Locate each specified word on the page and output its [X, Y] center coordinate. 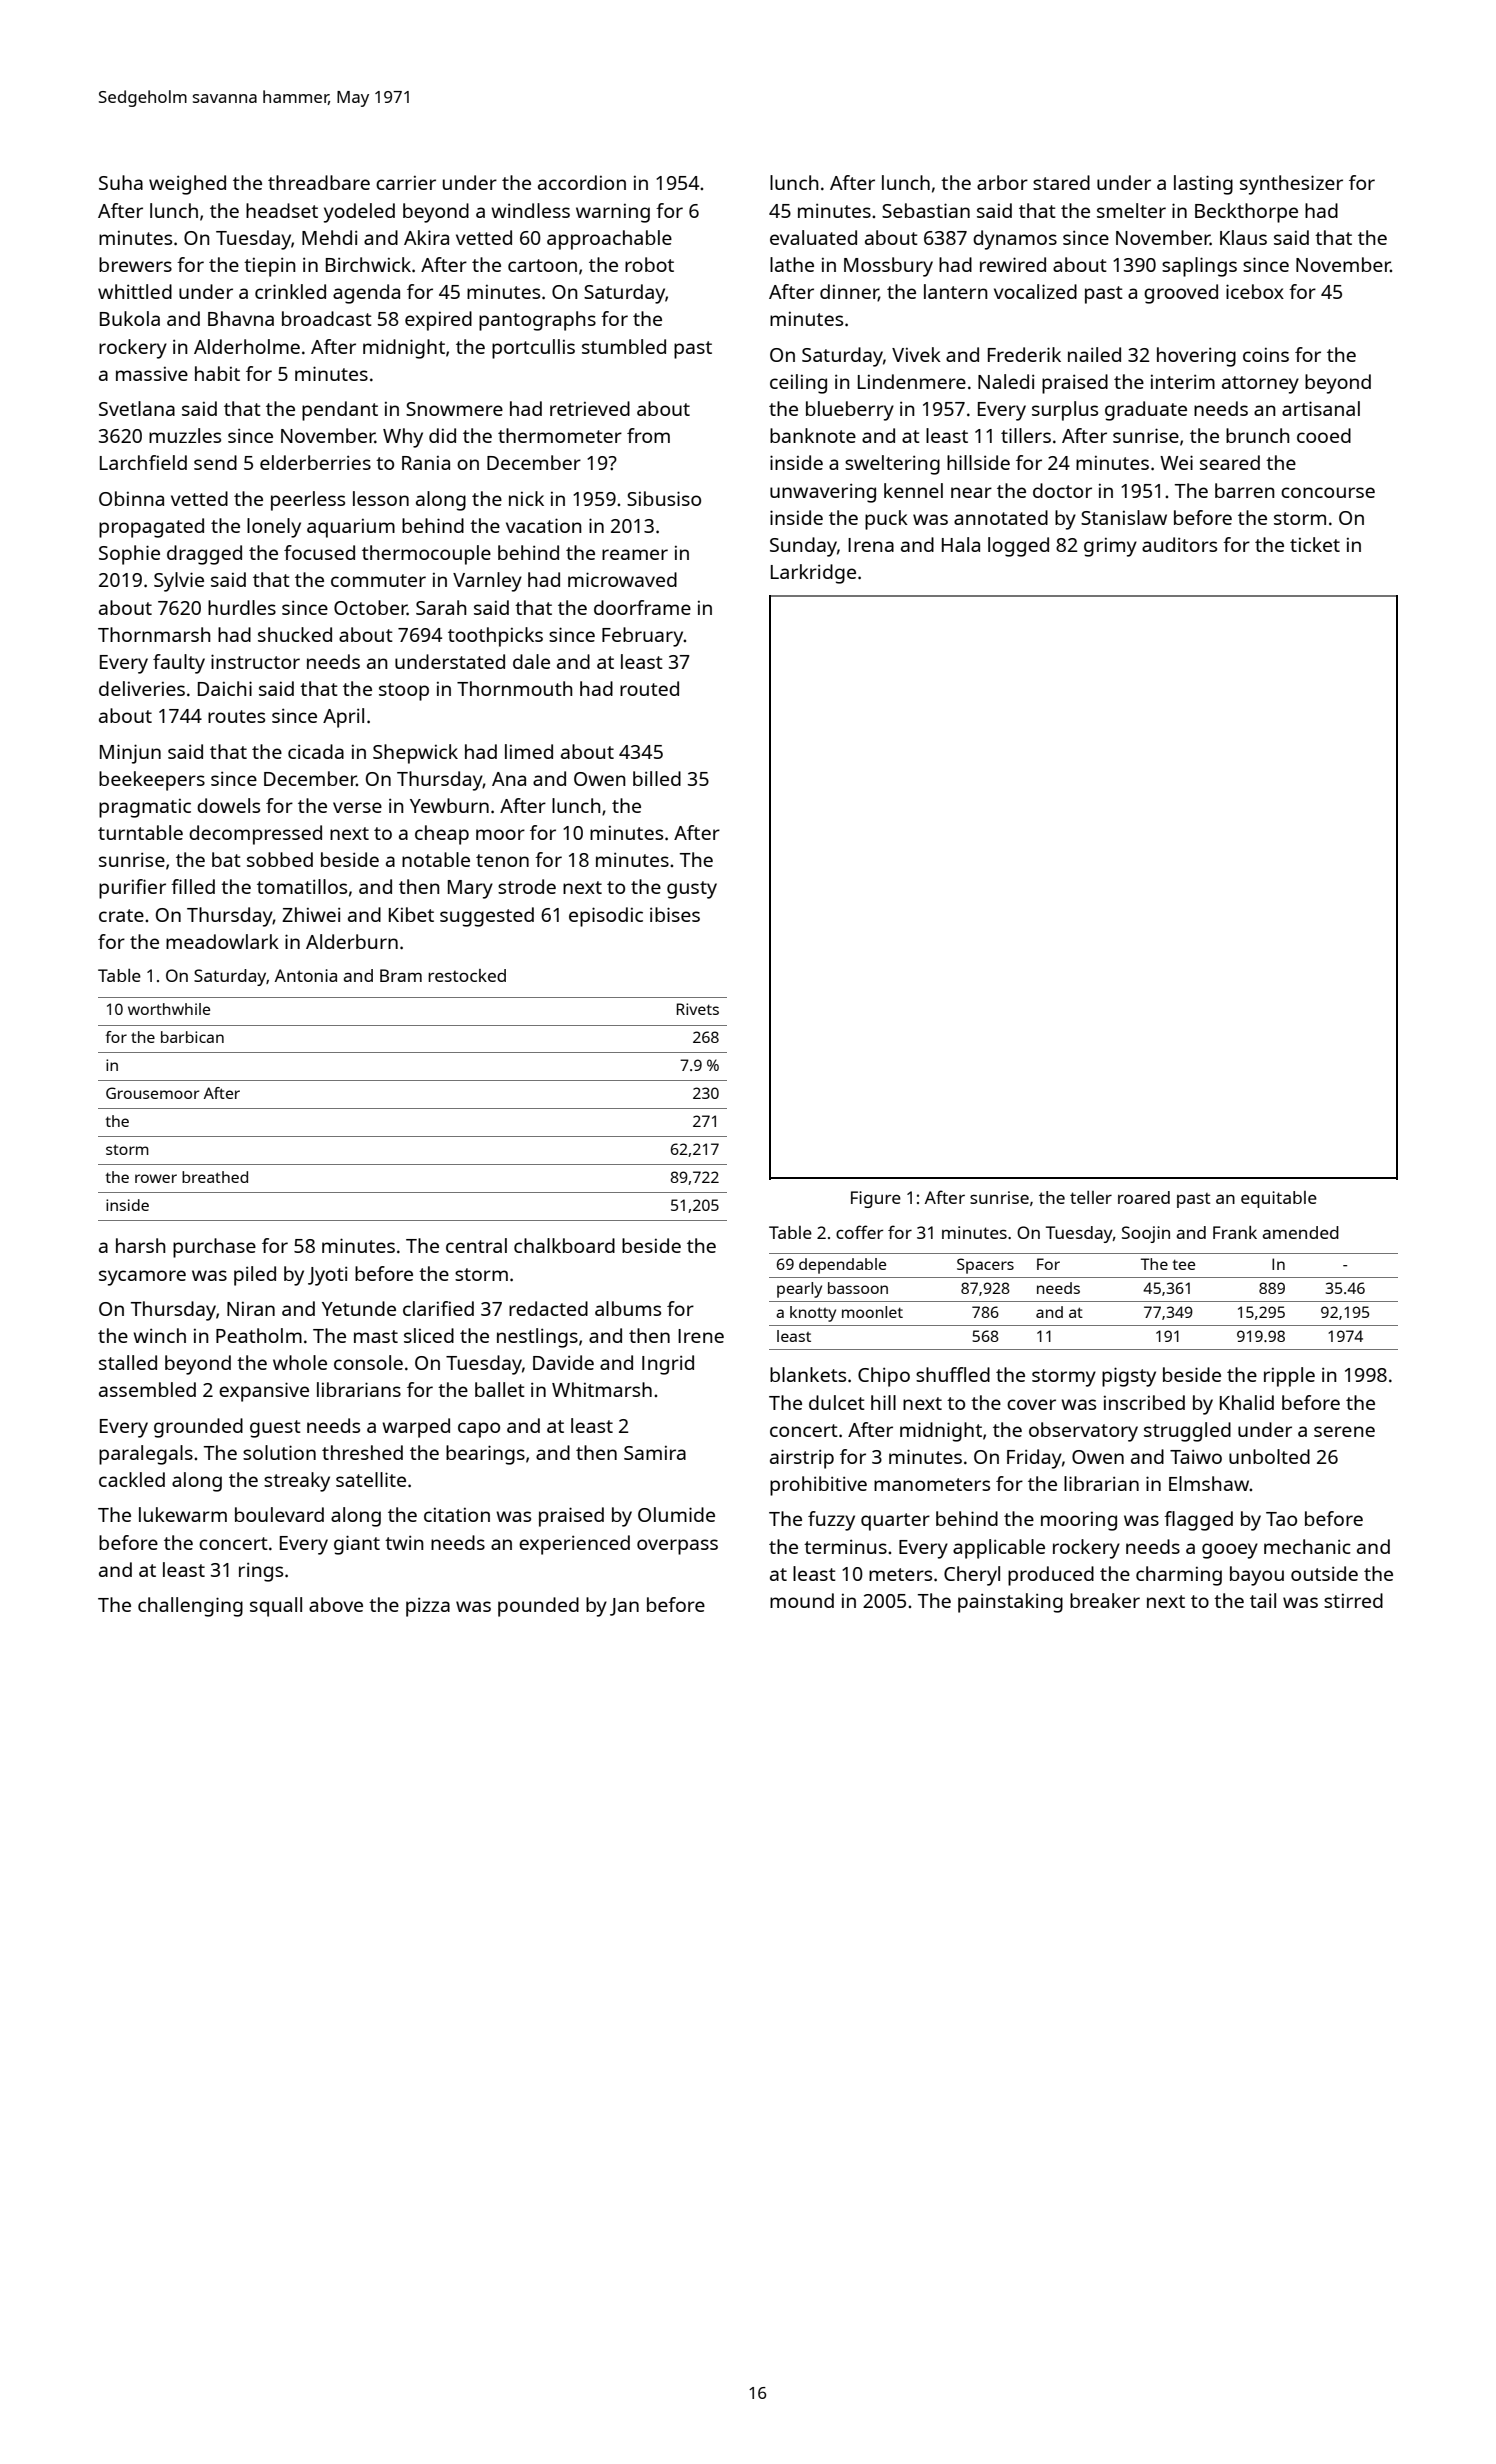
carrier [406, 183]
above [336, 1604]
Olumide [676, 1514]
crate [121, 915]
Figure [876, 1199]
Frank [1235, 1232]
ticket [1315, 544]
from [648, 435]
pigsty [1129, 1377]
